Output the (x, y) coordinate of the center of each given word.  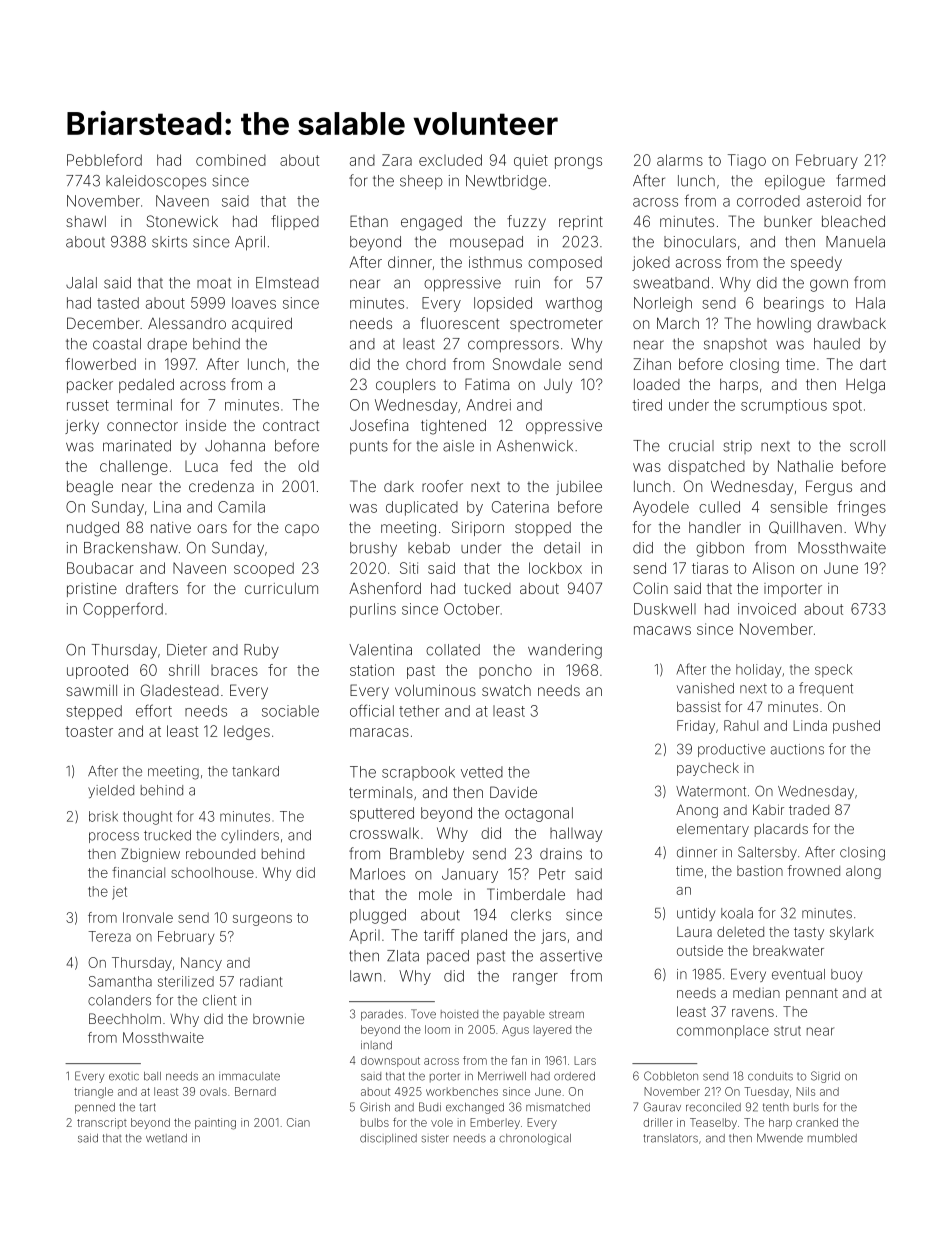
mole (435, 894)
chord (426, 364)
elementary (713, 830)
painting (215, 1124)
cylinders (250, 836)
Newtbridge (506, 182)
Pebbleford (104, 160)
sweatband (671, 283)
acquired (262, 325)
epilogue (795, 182)
